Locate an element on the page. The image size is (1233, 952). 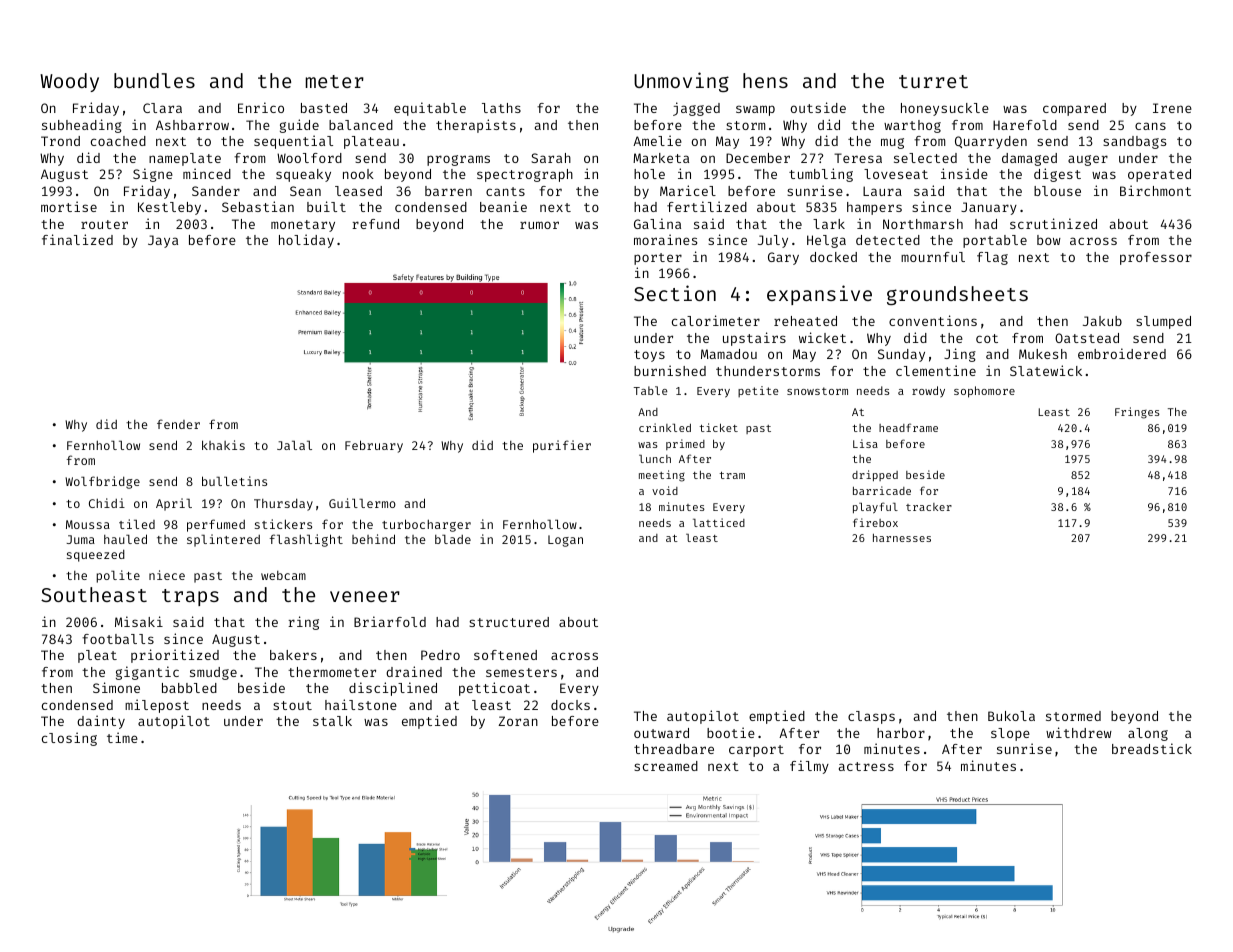
rowdy is located at coordinates (928, 392).
